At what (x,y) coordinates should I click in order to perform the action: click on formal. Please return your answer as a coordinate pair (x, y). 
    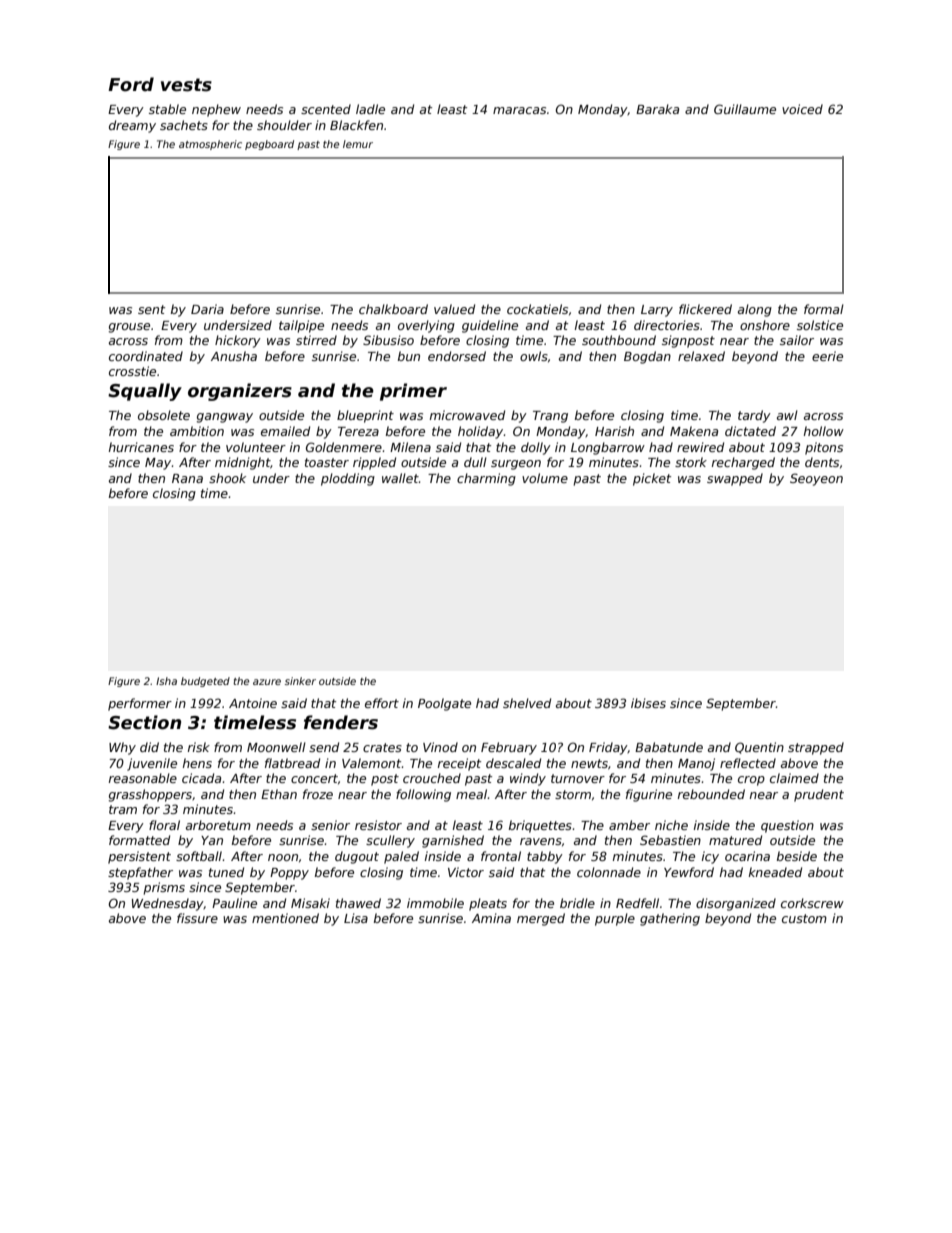
    Looking at the image, I should click on (824, 309).
